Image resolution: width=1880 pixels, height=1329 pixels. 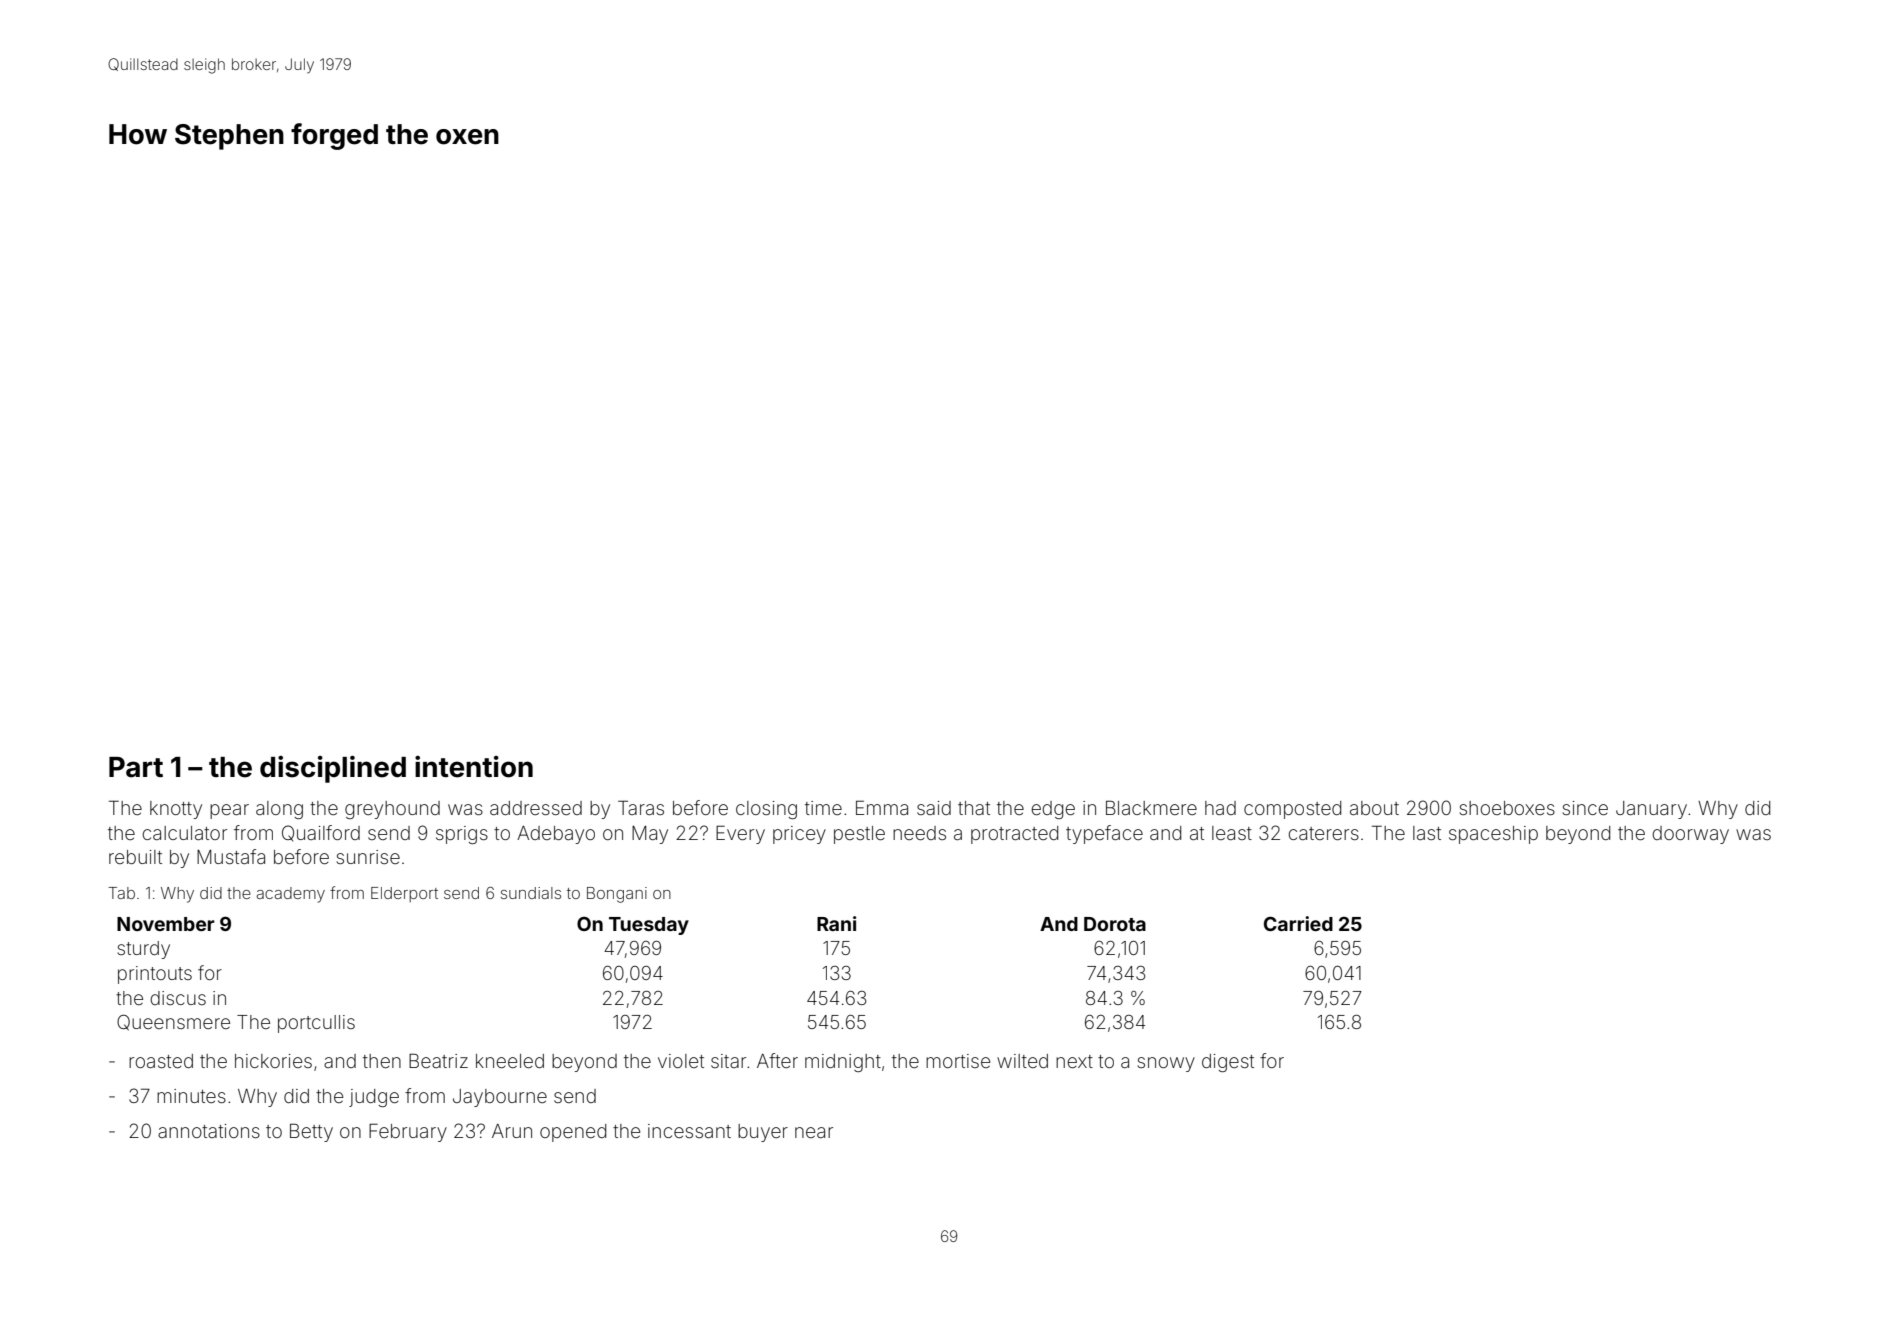 What do you see at coordinates (649, 926) in the screenshot?
I see `Tuesday` at bounding box center [649, 926].
